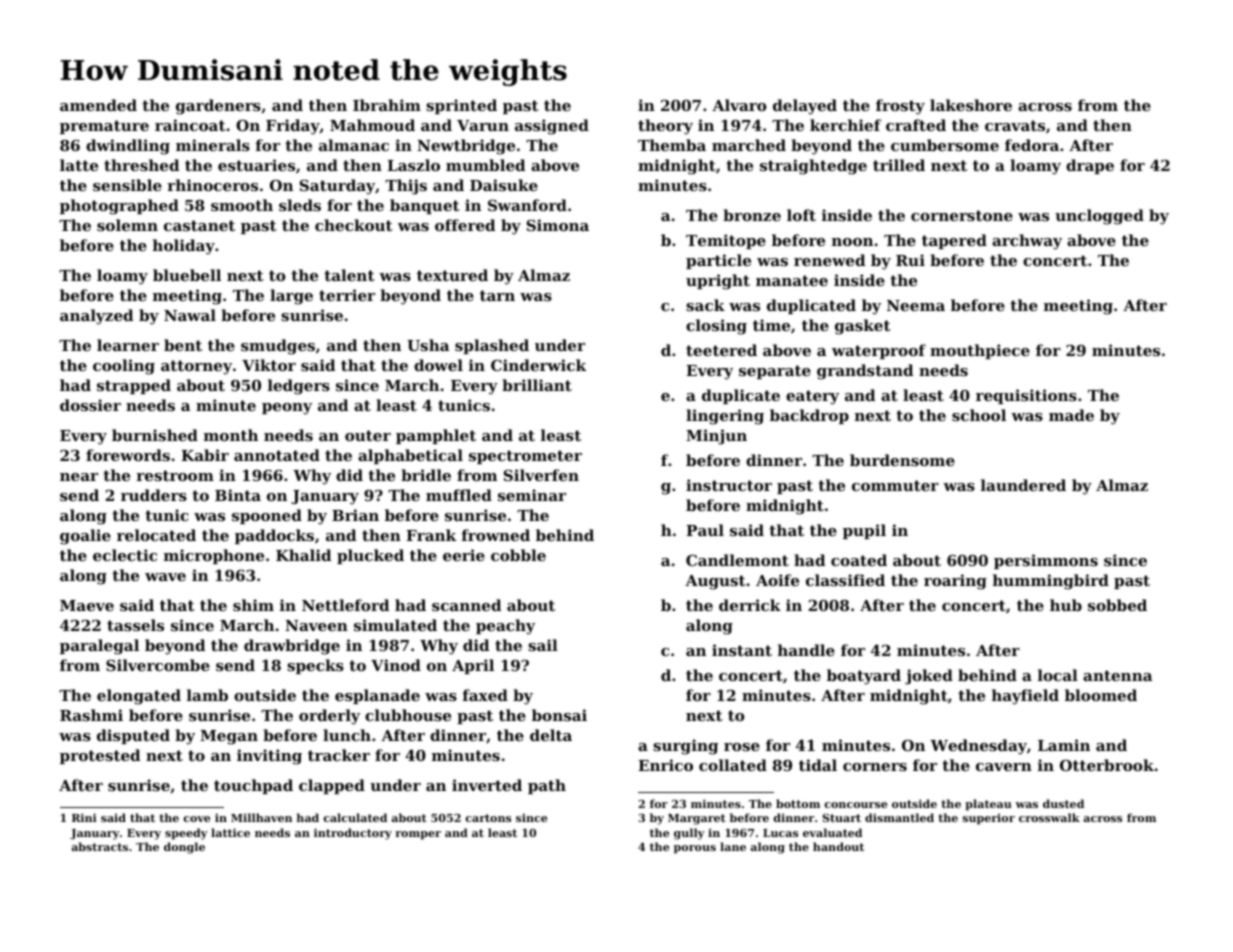 This screenshot has width=1233, height=952. Describe the element at coordinates (218, 107) in the screenshot. I see `gardeners` at that location.
